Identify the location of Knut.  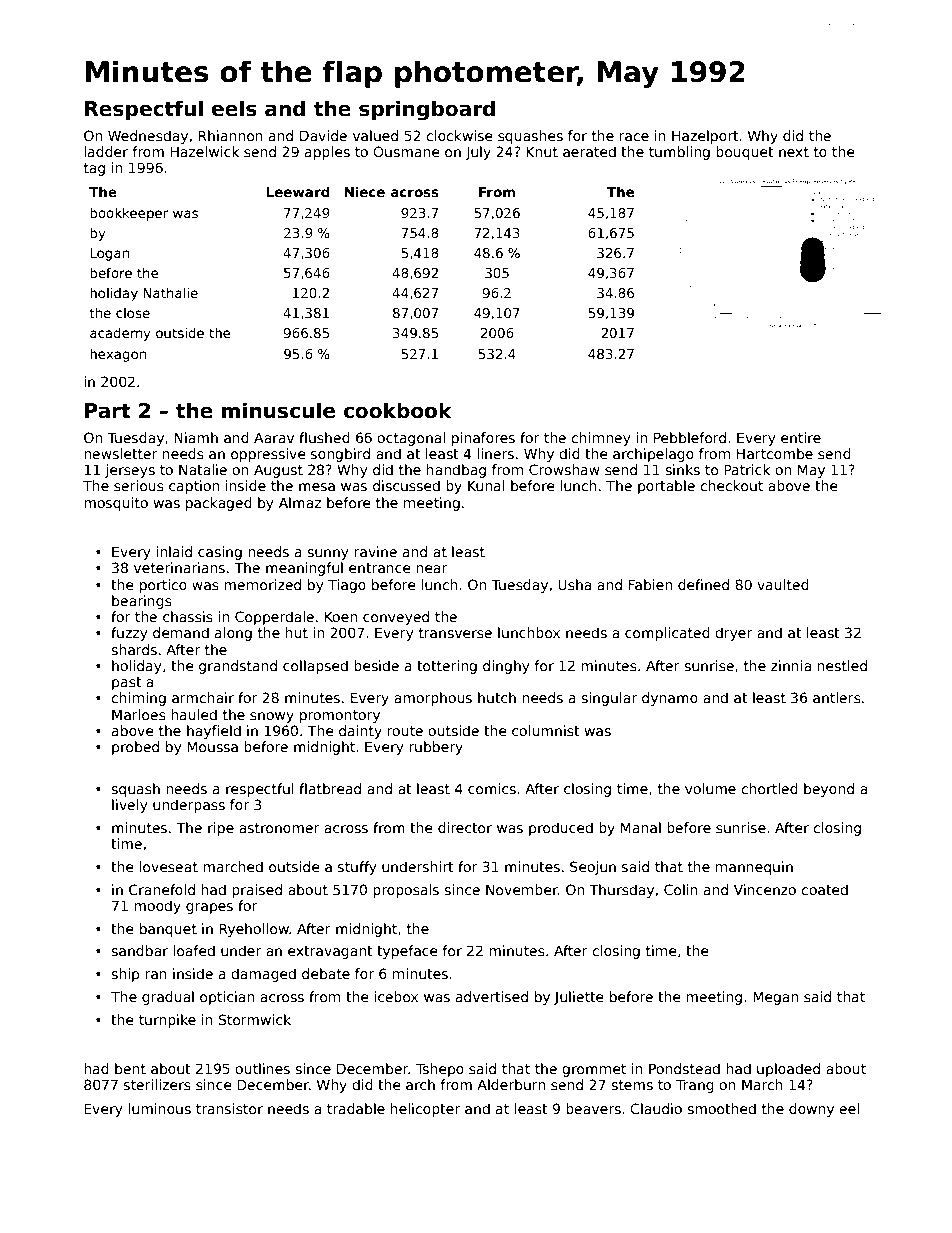
(542, 151).
